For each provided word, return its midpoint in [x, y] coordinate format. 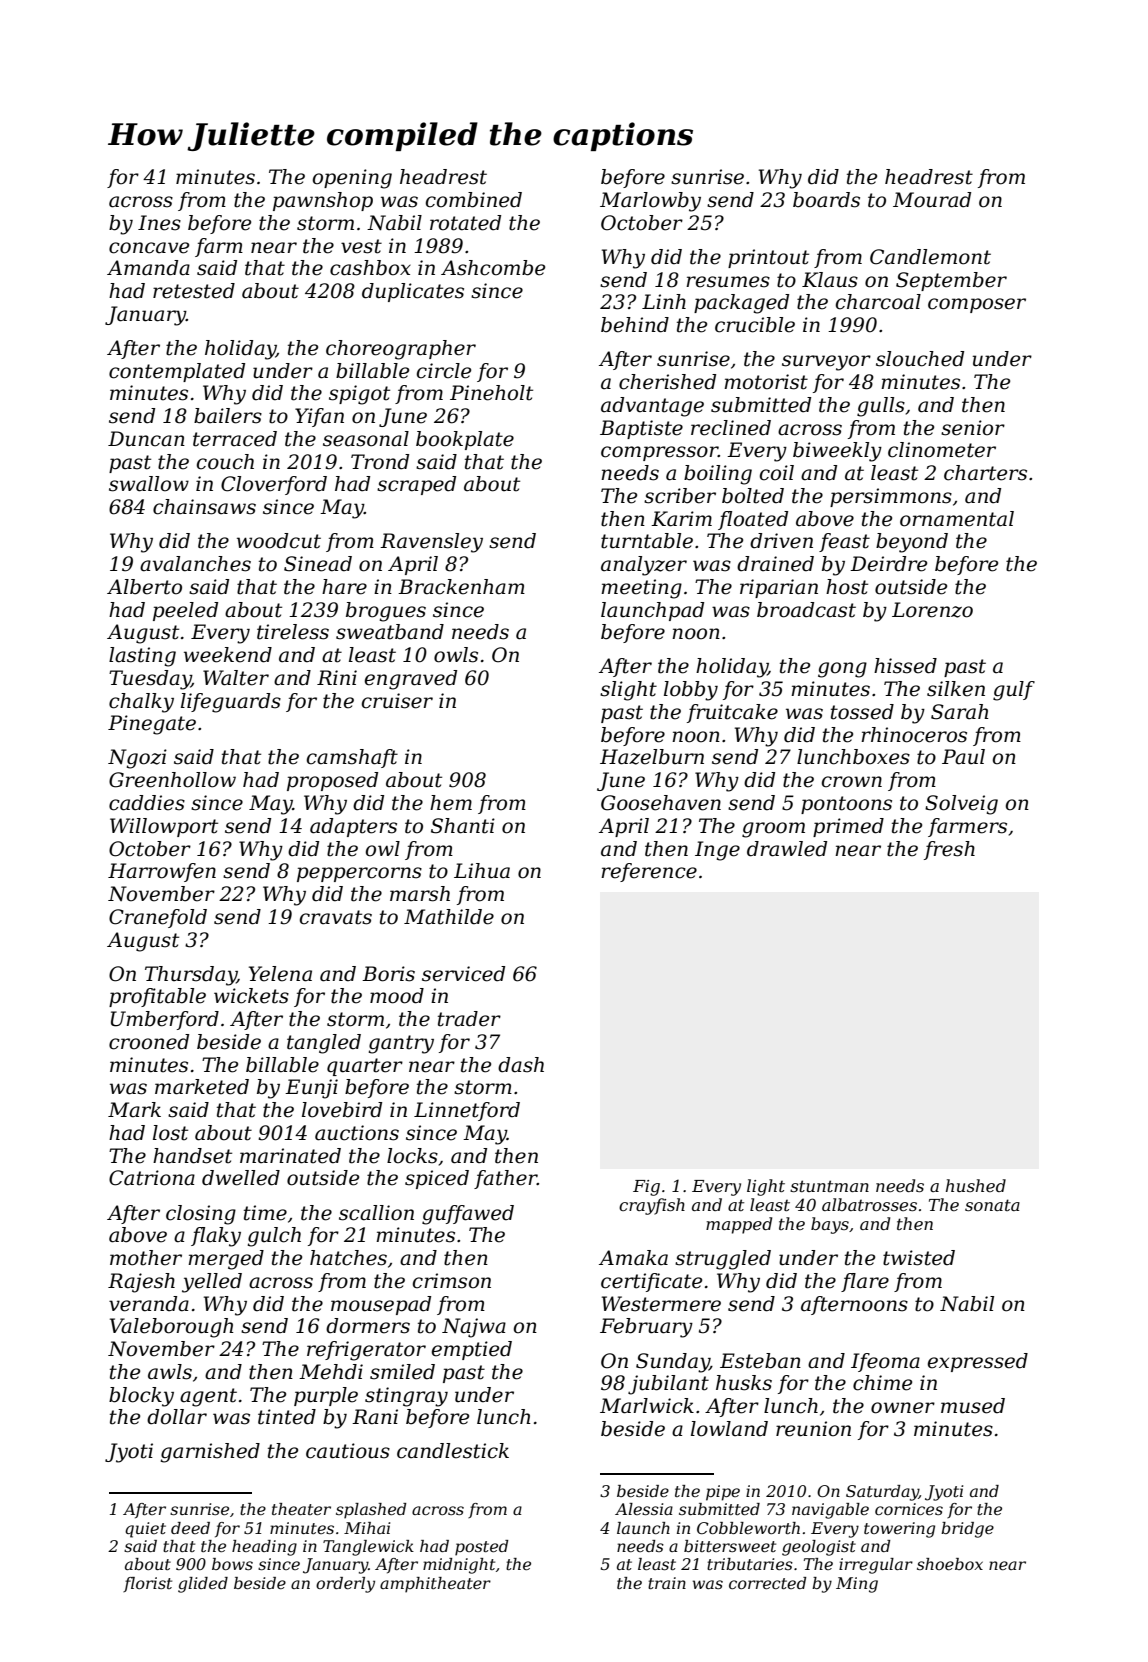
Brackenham [461, 587]
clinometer [942, 450]
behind [635, 325]
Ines [159, 223]
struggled [723, 1260]
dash [521, 1065]
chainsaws [204, 507]
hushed [976, 1185]
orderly [345, 1585]
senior [973, 428]
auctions [357, 1133]
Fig [646, 1188]
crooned [149, 1042]
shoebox [950, 1564]
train [667, 1583]
